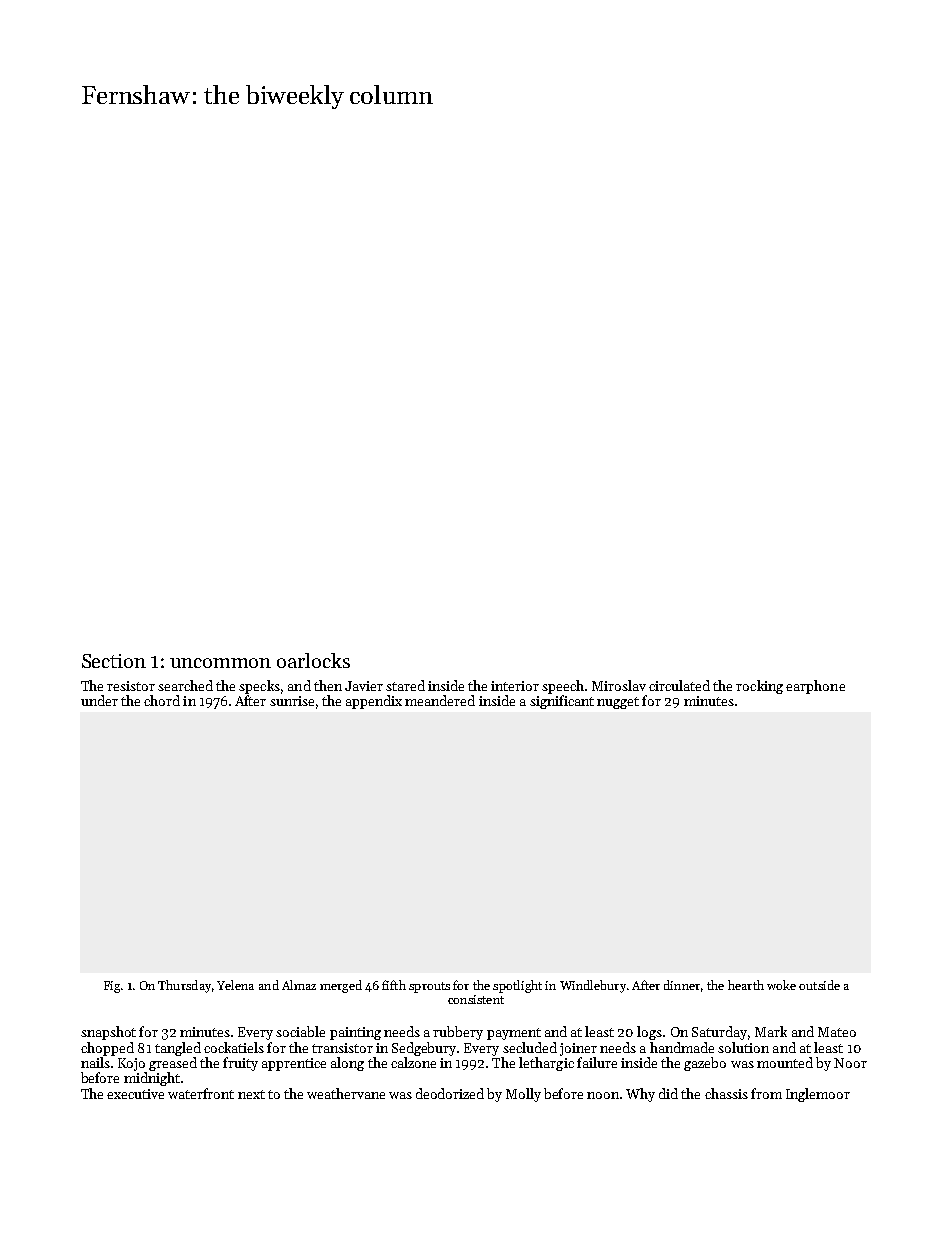 The height and width of the document is (1233, 952). What do you see at coordinates (815, 687) in the document?
I see `earphone` at bounding box center [815, 687].
